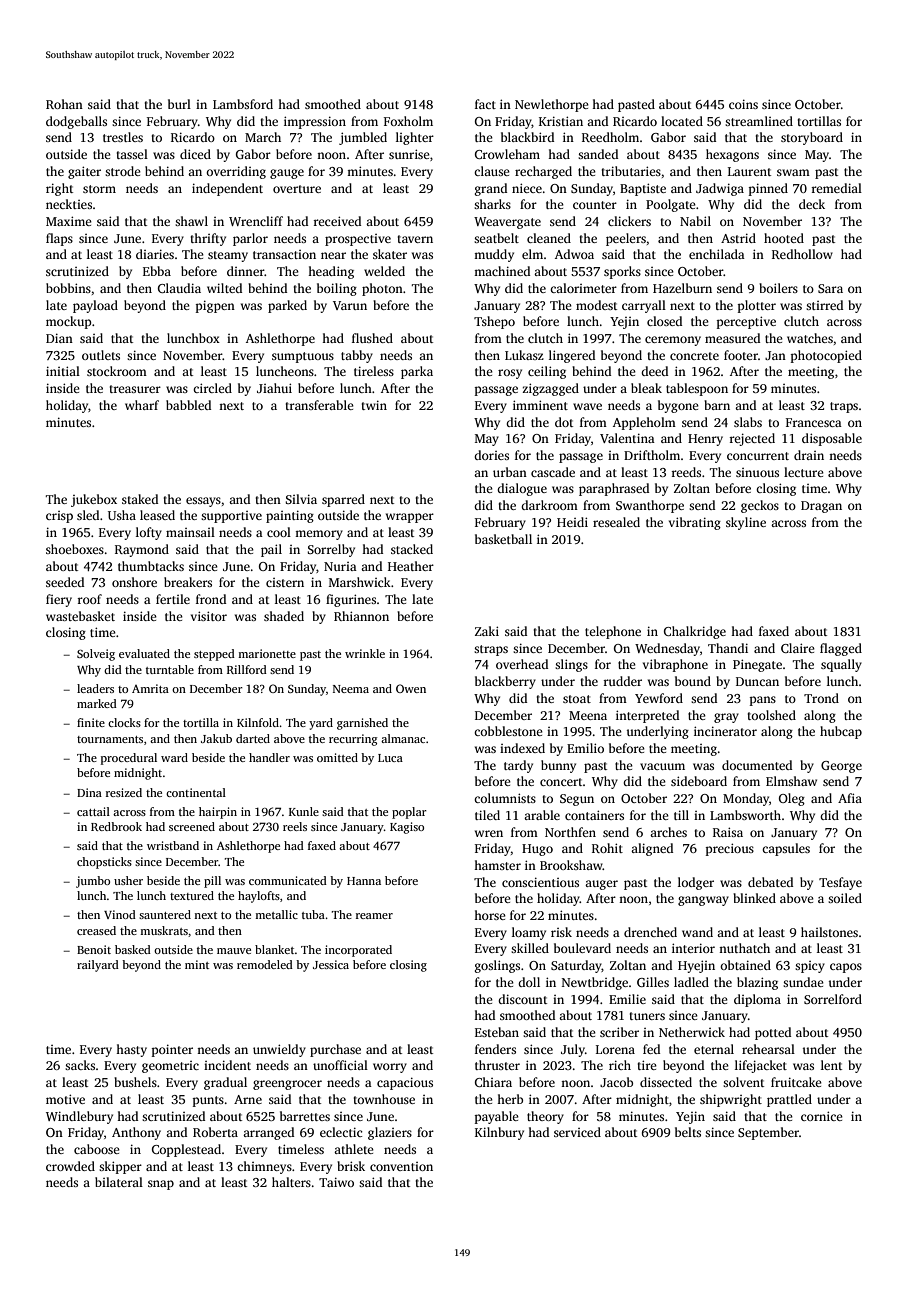  What do you see at coordinates (191, 221) in the document?
I see `shawl` at bounding box center [191, 221].
